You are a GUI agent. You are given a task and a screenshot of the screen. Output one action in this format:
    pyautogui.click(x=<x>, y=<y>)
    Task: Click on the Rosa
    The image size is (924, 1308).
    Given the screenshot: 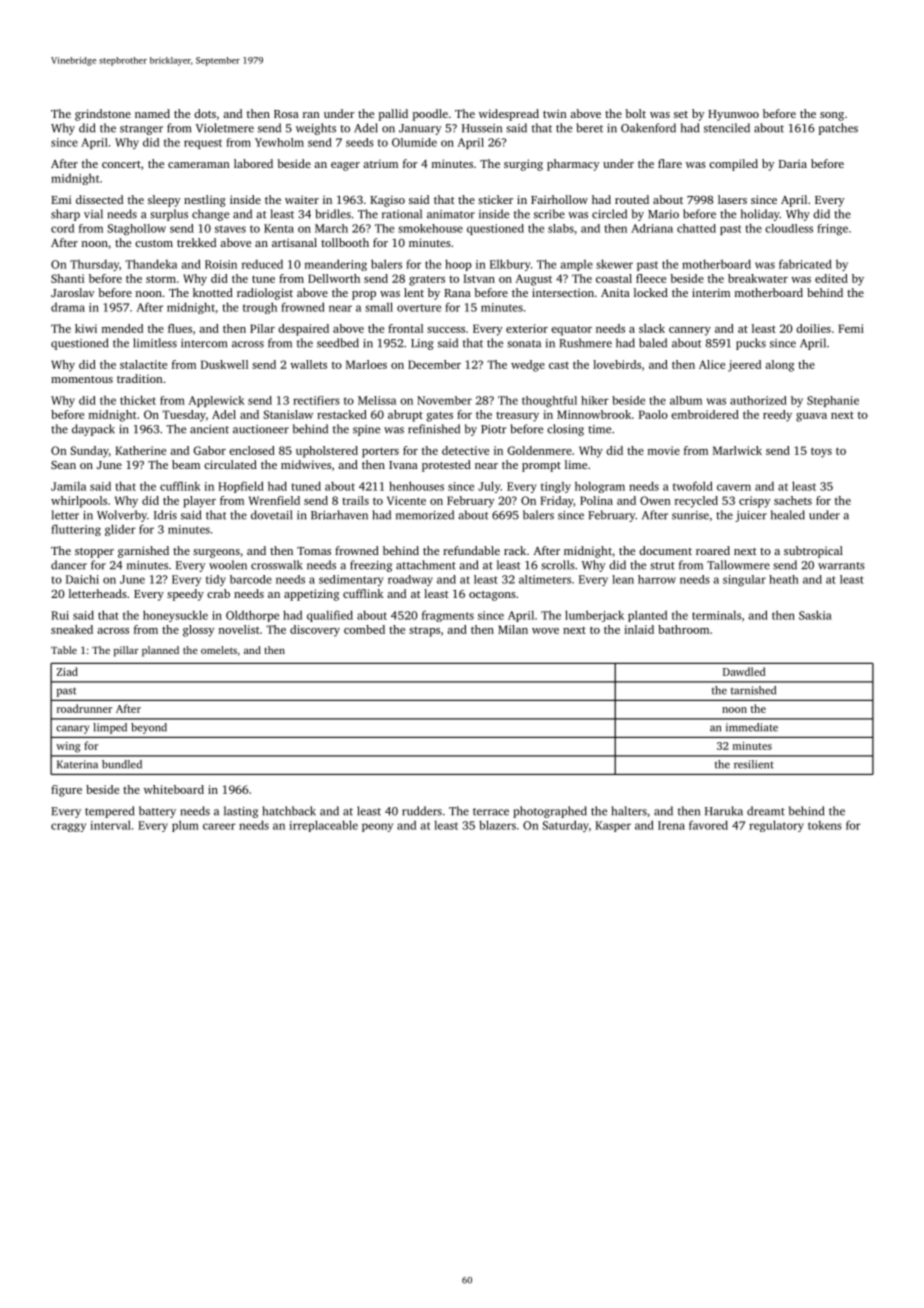 What is the action you would take?
    pyautogui.click(x=286, y=114)
